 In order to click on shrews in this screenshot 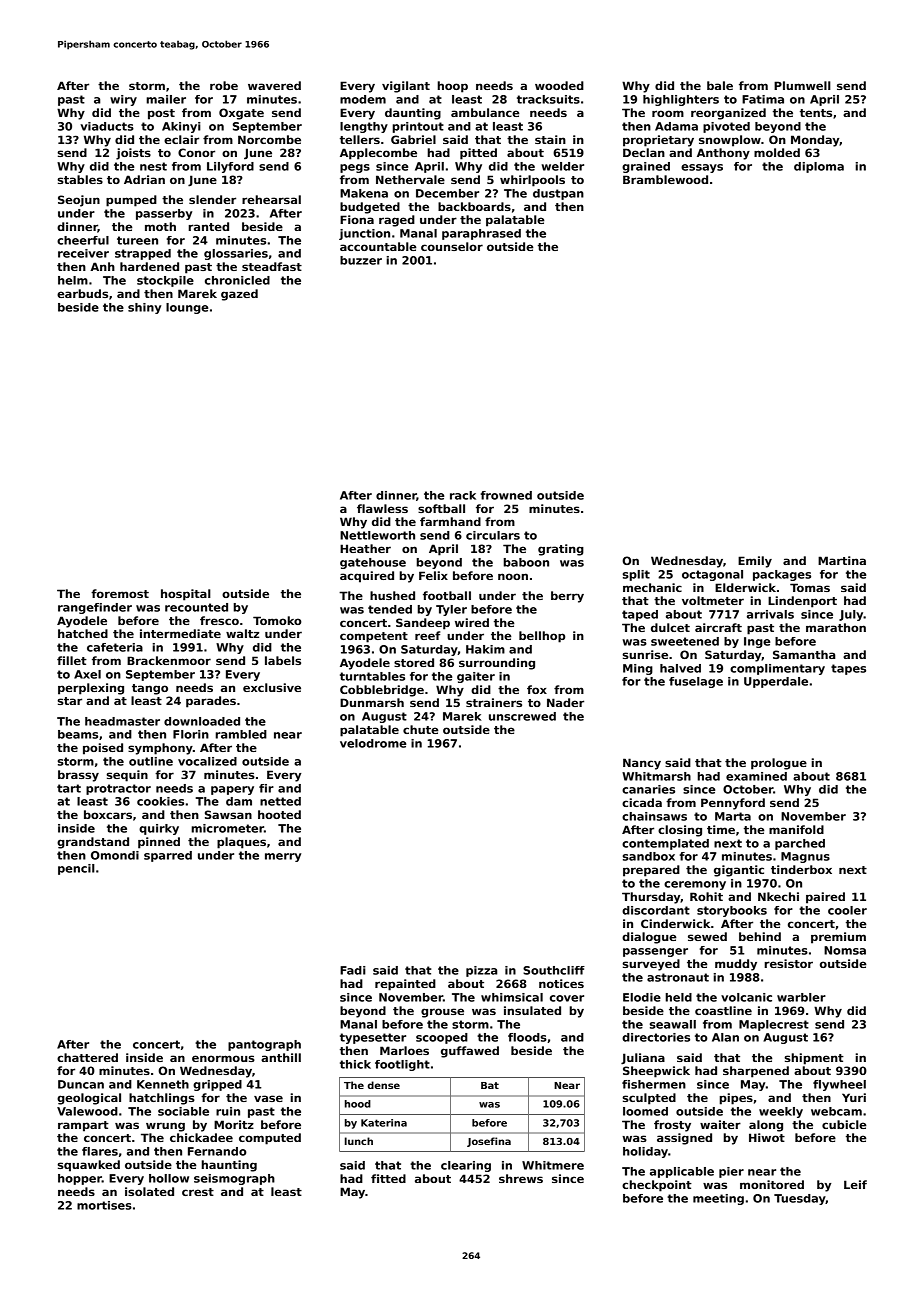, I will do `click(521, 1178)`.
